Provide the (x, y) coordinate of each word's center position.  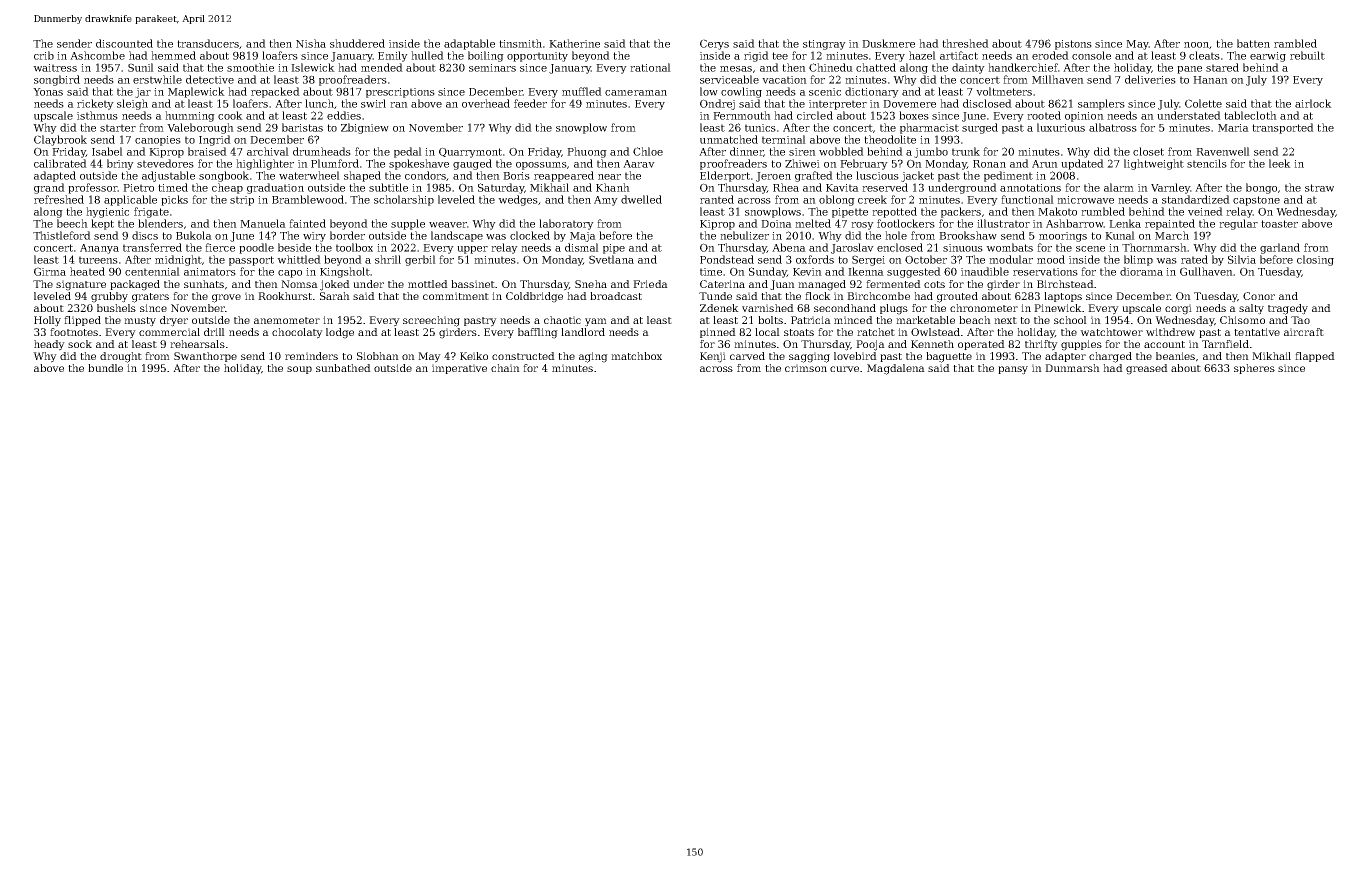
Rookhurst (285, 296)
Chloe (648, 151)
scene (1090, 249)
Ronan (989, 164)
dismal (582, 247)
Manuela (263, 223)
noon (1197, 45)
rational (650, 67)
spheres (1254, 369)
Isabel (107, 151)
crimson (806, 368)
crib (44, 55)
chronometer (984, 308)
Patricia (811, 320)
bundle (105, 368)
